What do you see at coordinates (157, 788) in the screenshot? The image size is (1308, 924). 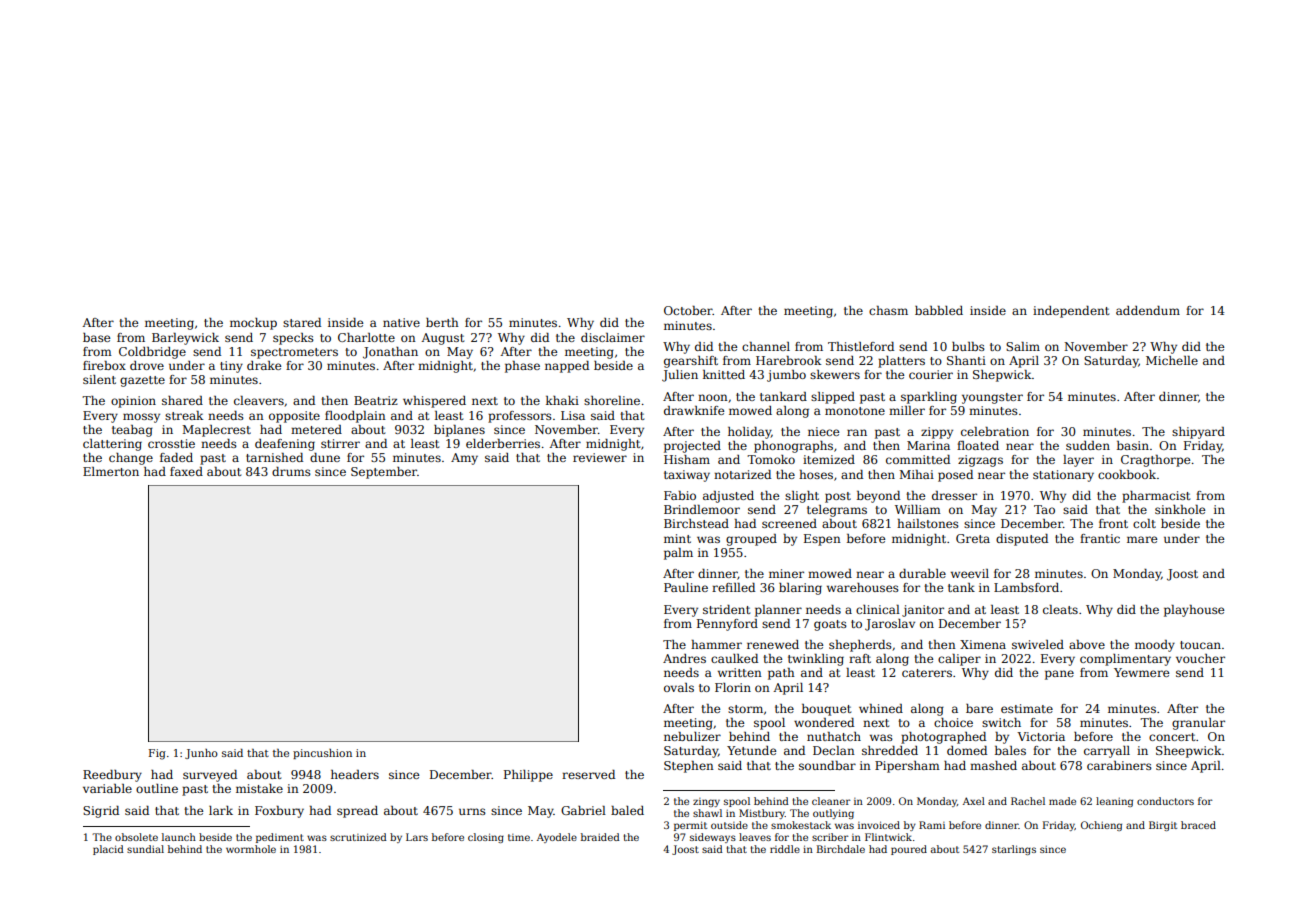 I see `outline` at bounding box center [157, 788].
